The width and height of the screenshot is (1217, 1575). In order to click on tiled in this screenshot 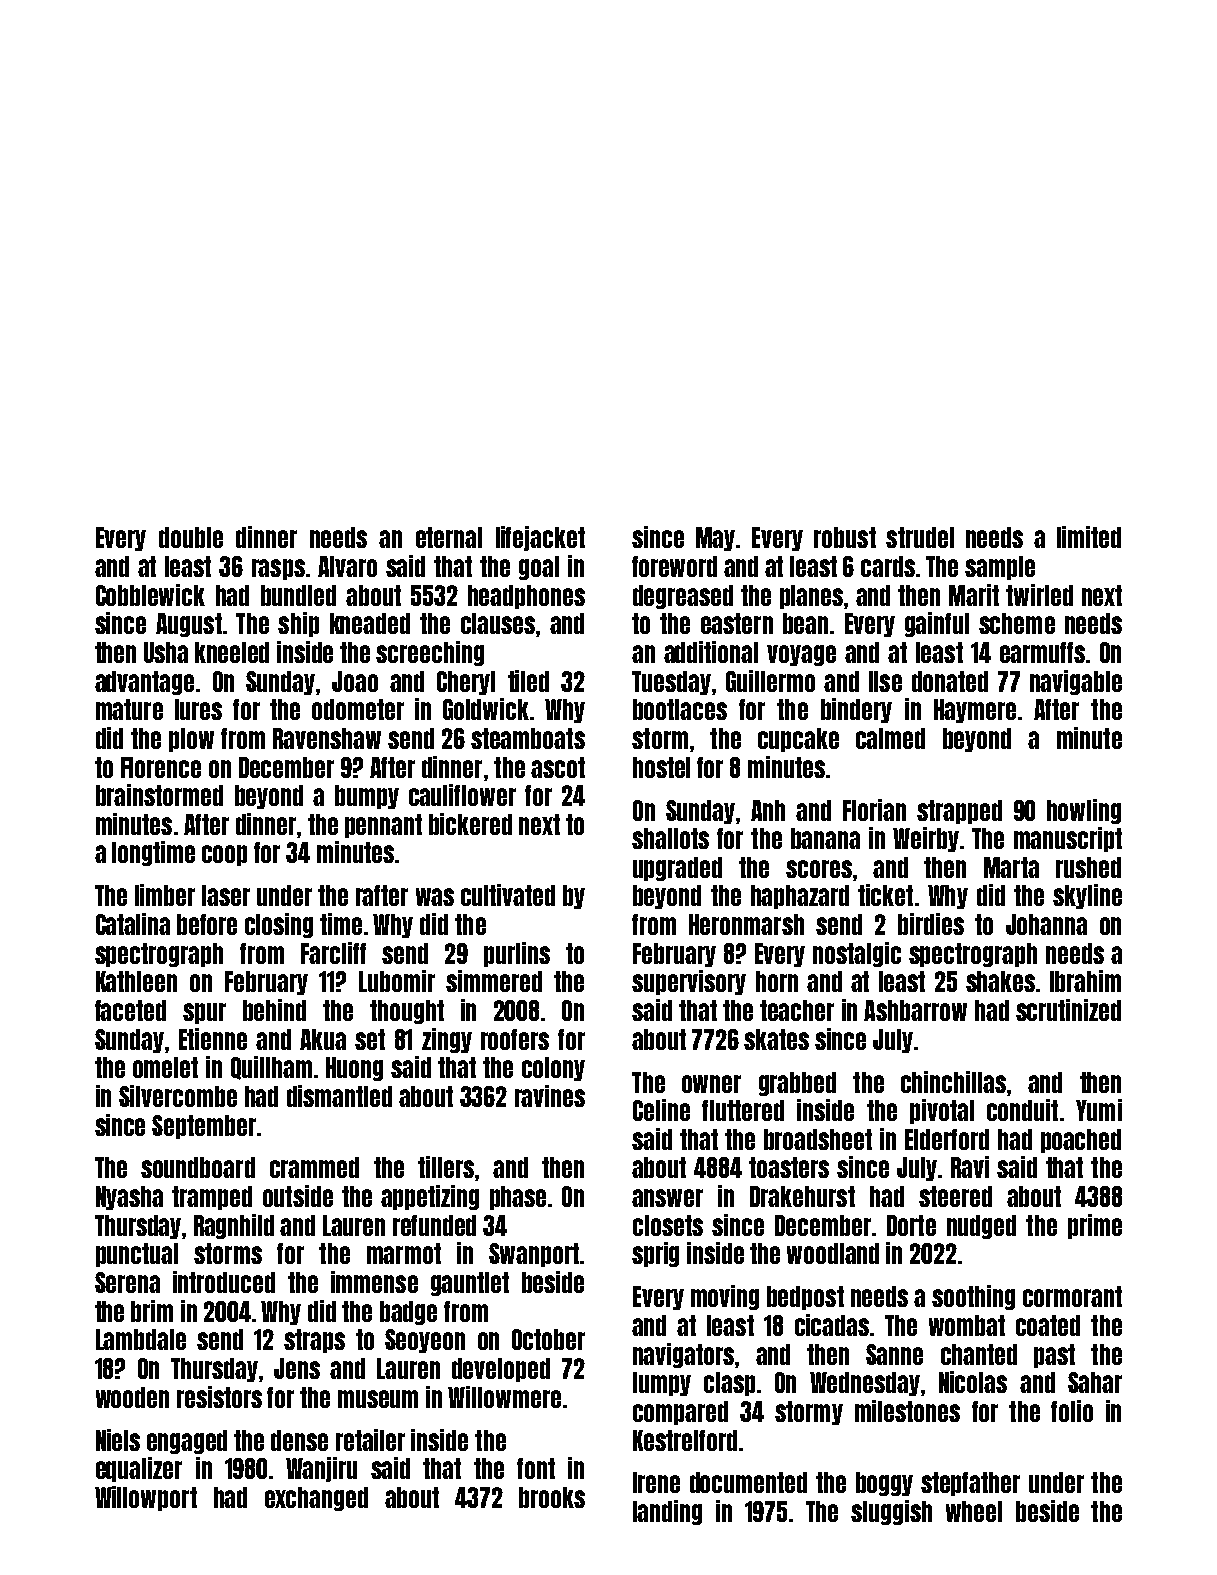, I will do `click(528, 681)`.
